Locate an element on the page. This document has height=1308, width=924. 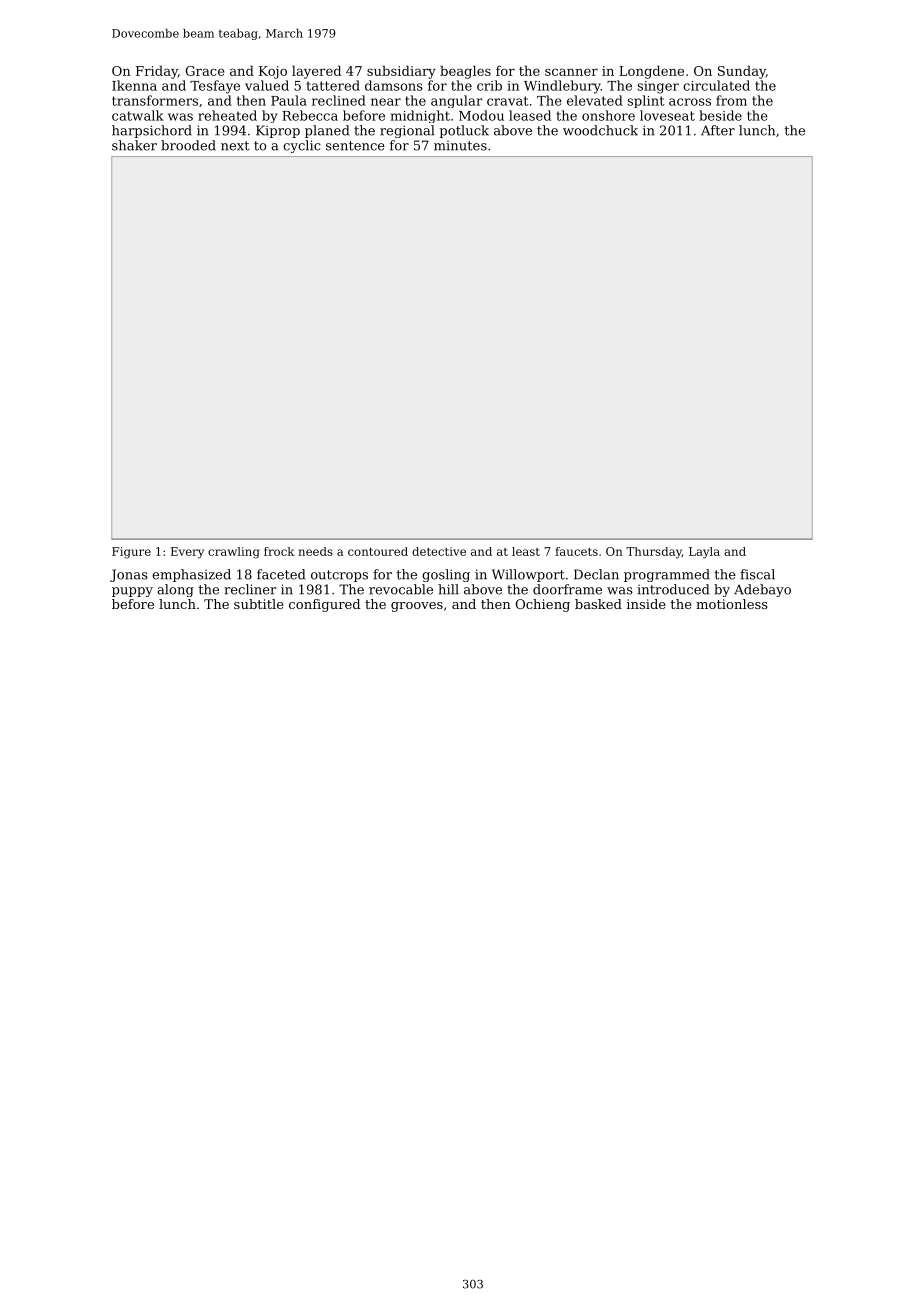
sentence is located at coordinates (355, 146).
